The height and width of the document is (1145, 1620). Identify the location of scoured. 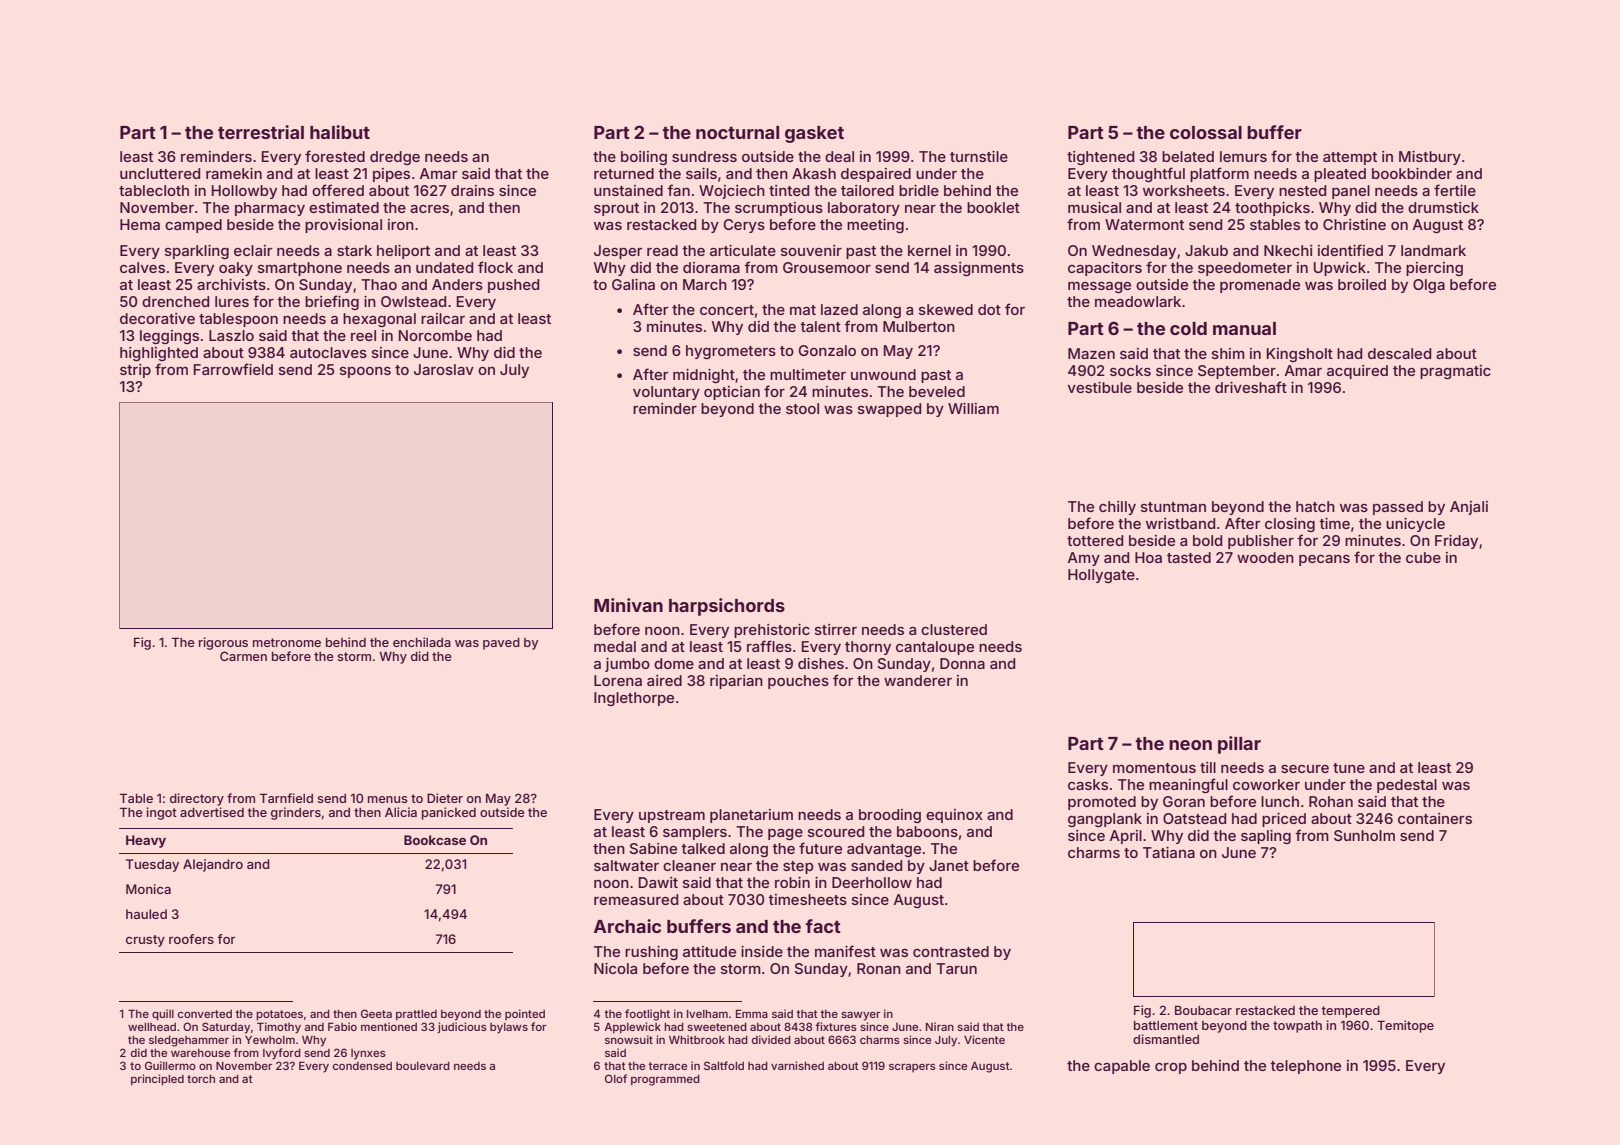
(836, 831).
